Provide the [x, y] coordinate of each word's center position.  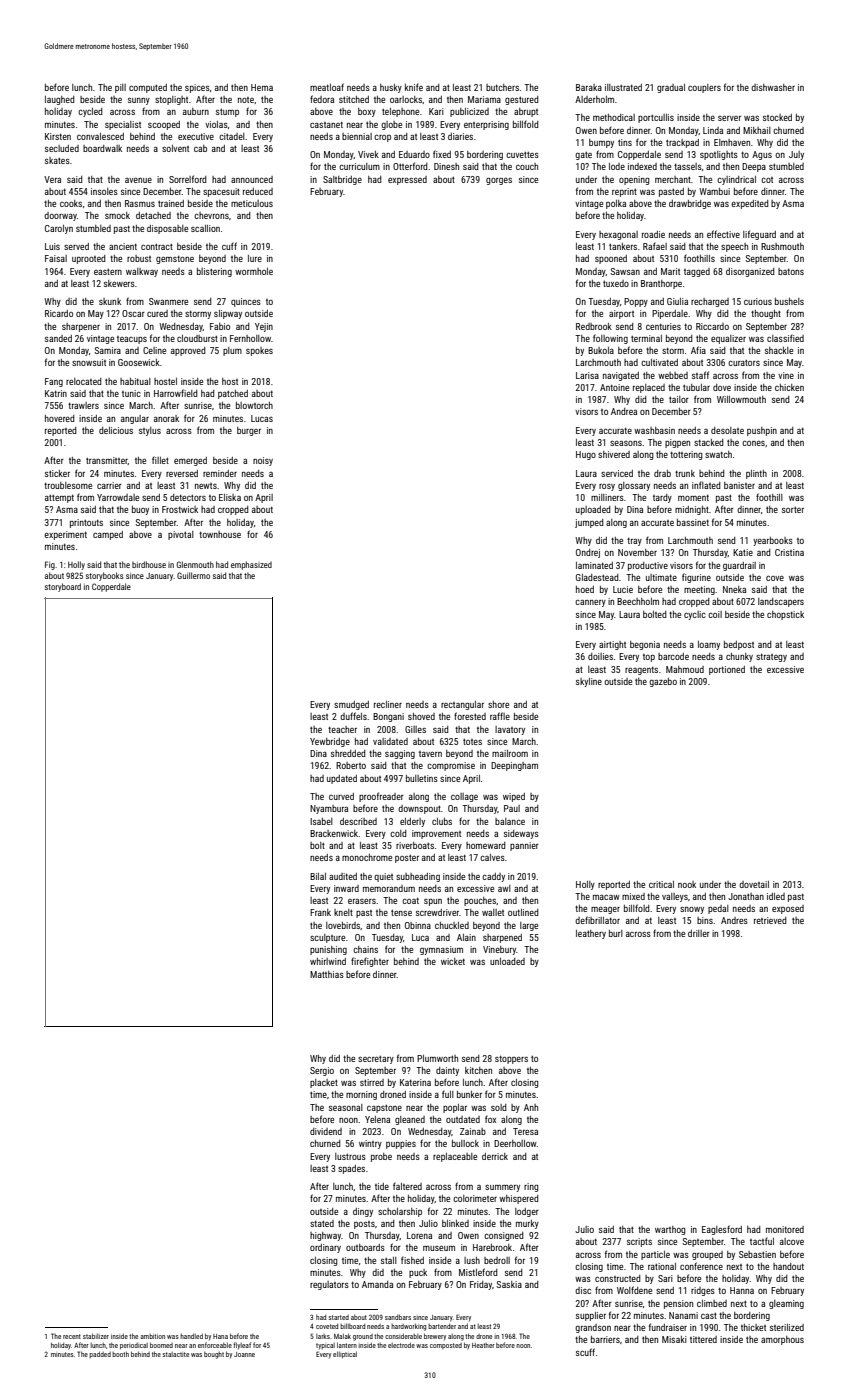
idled [776, 896]
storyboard [63, 587]
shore [498, 704]
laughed [60, 100]
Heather [483, 1345]
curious [758, 301]
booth [120, 1354]
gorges [499, 181]
